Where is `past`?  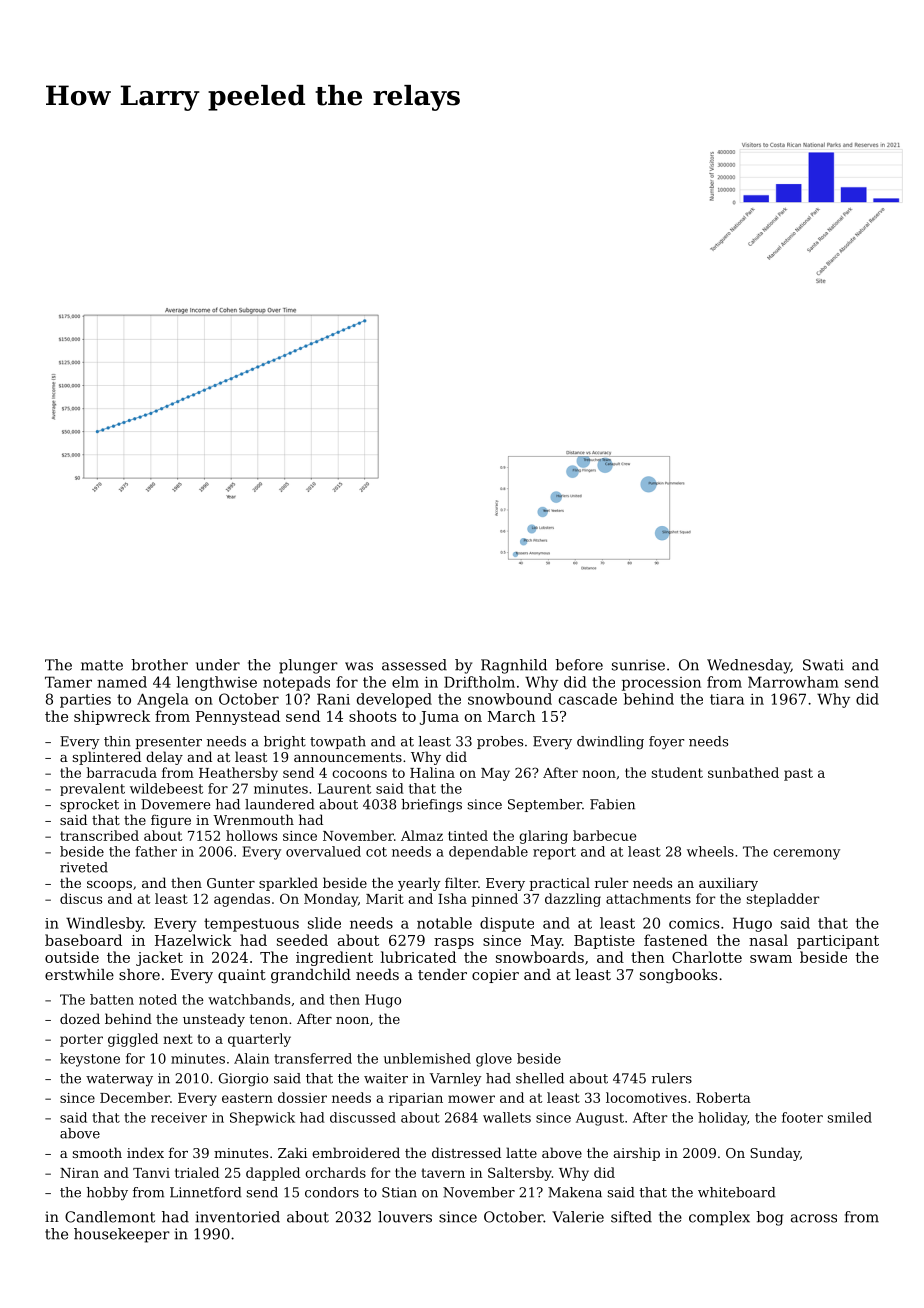
past is located at coordinates (798, 774).
